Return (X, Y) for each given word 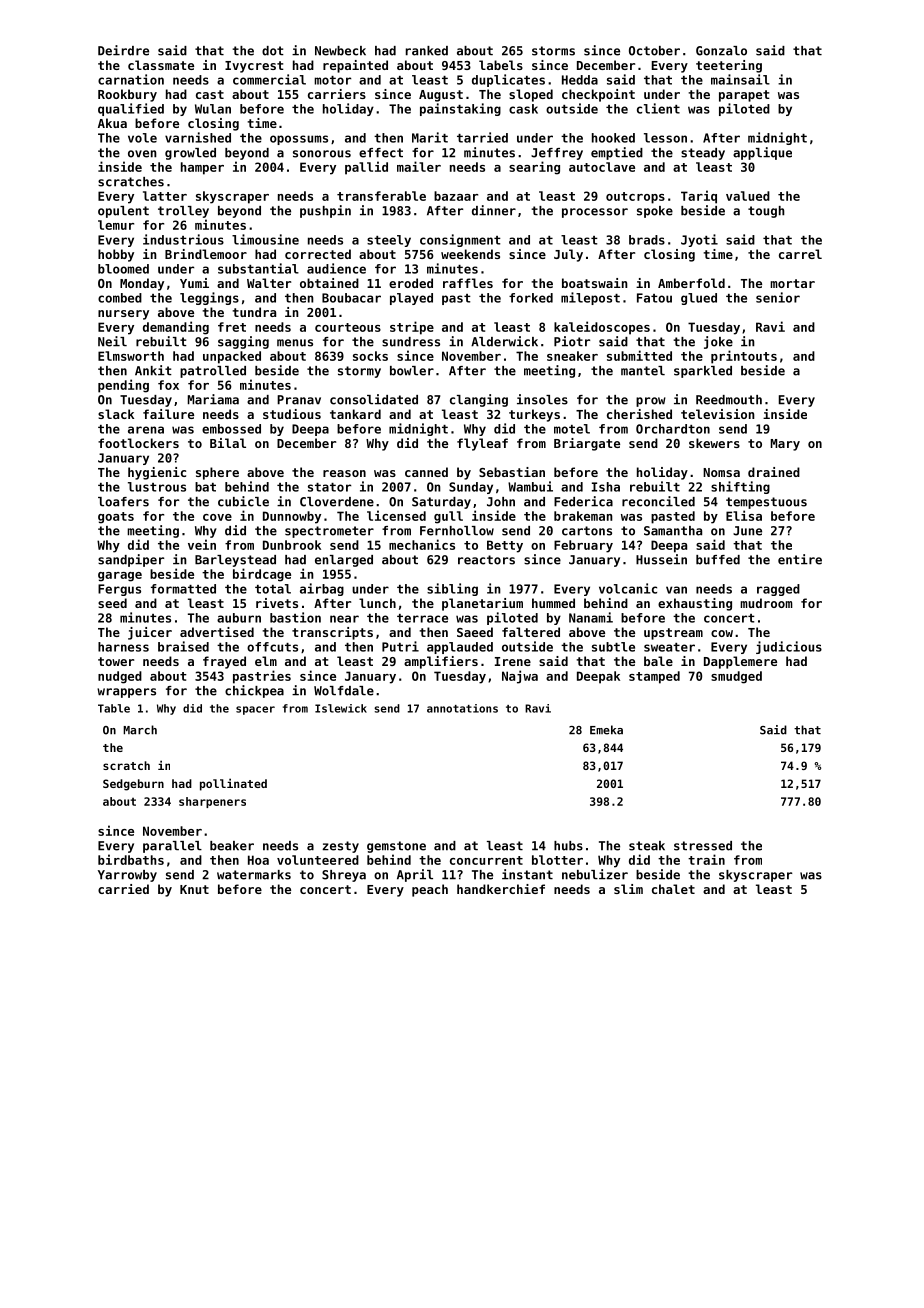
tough (766, 212)
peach (430, 890)
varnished (198, 137)
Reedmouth (729, 400)
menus (295, 343)
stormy (359, 372)
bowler (412, 371)
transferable (381, 196)
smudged (736, 677)
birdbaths (131, 859)
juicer (150, 633)
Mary (785, 445)
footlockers (138, 443)
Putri (400, 646)
